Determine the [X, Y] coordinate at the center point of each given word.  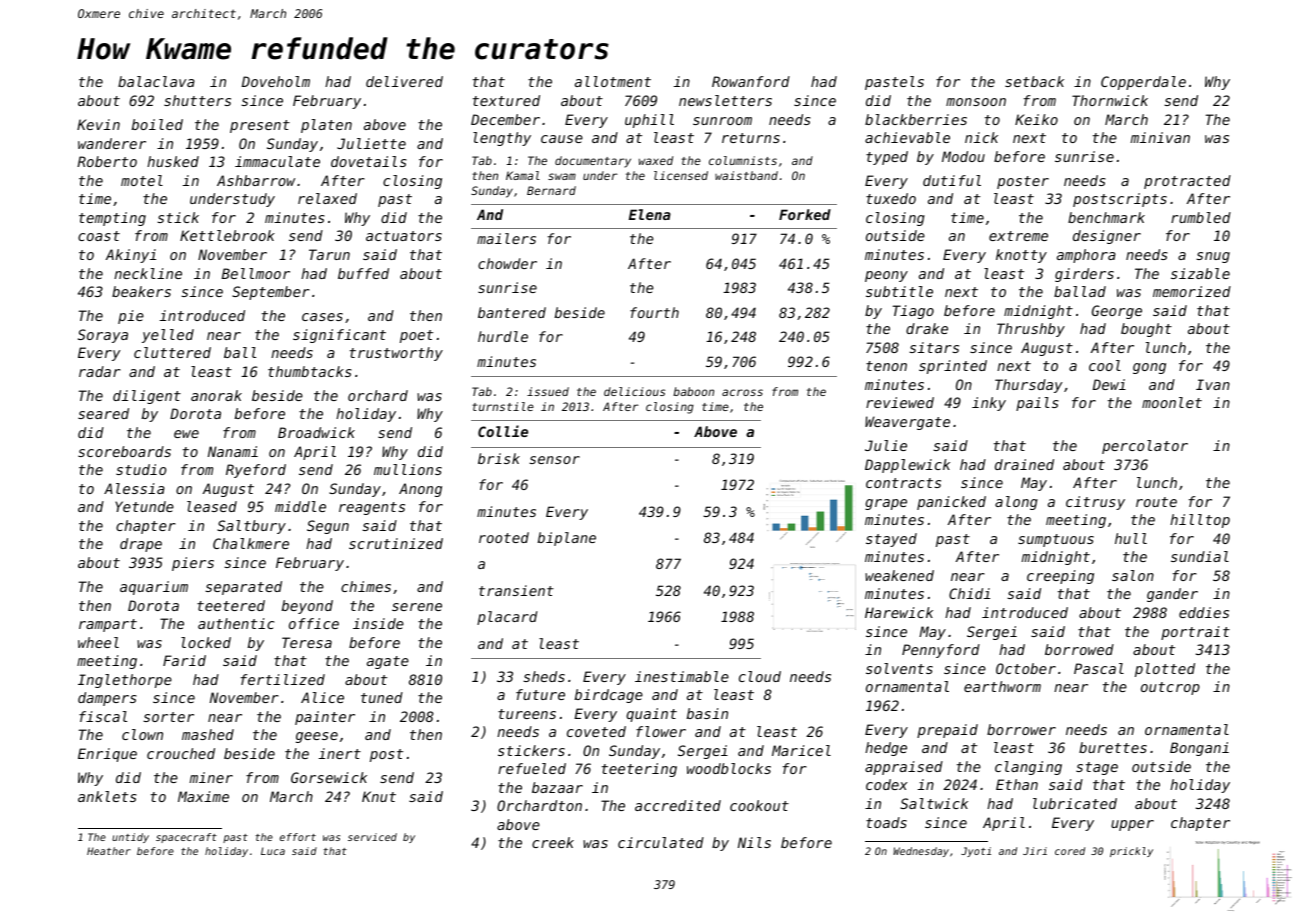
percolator [1145, 447]
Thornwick [1110, 100]
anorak [216, 395]
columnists [743, 160]
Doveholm [276, 81]
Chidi [969, 593]
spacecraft [186, 838]
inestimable [682, 676]
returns [751, 138]
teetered [231, 605]
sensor [554, 460]
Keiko [1036, 119]
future [540, 694]
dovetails [369, 161]
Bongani [1199, 749]
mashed [208, 734]
